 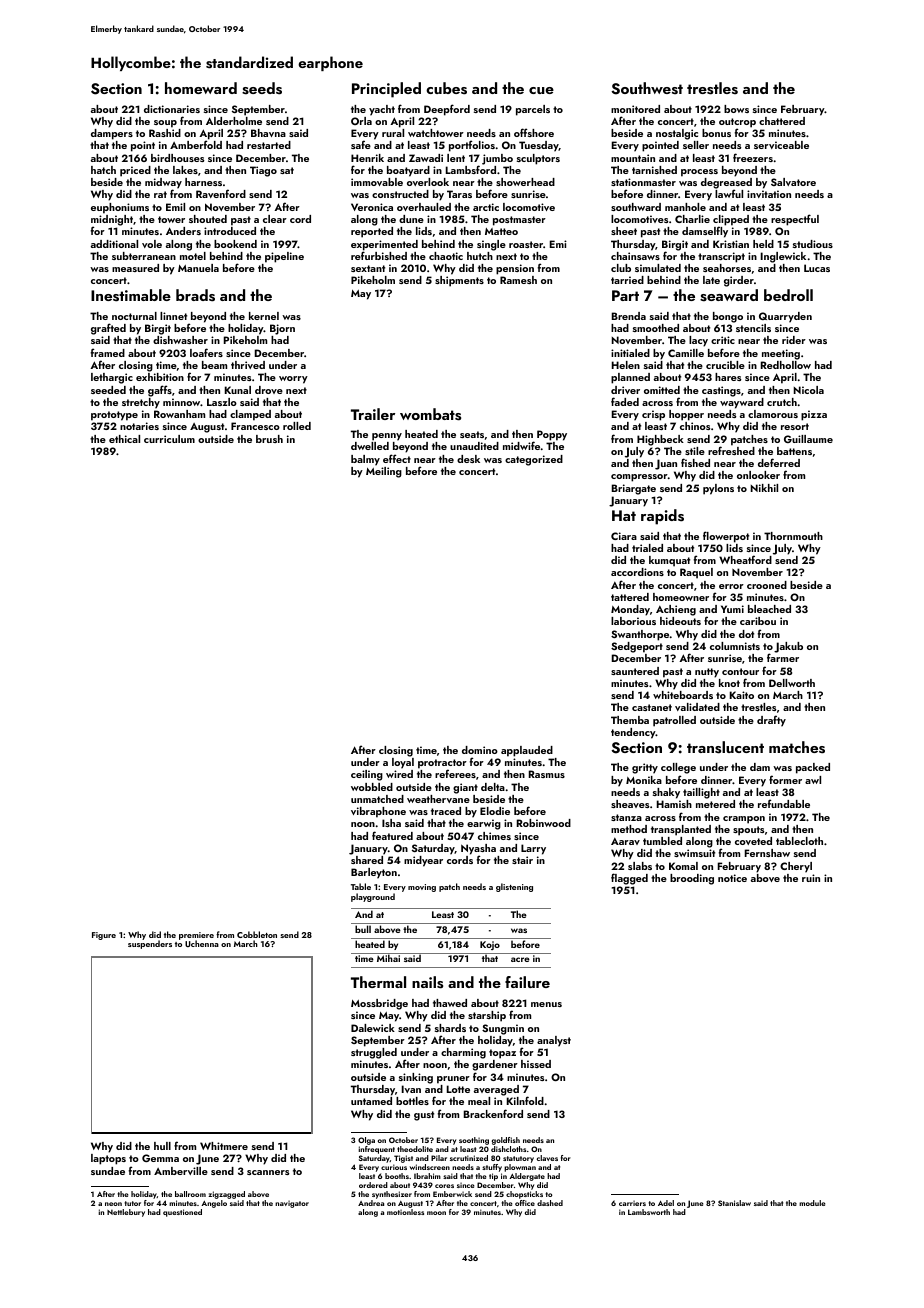 What do you see at coordinates (367, 775) in the page?
I see `ceiling` at bounding box center [367, 775].
